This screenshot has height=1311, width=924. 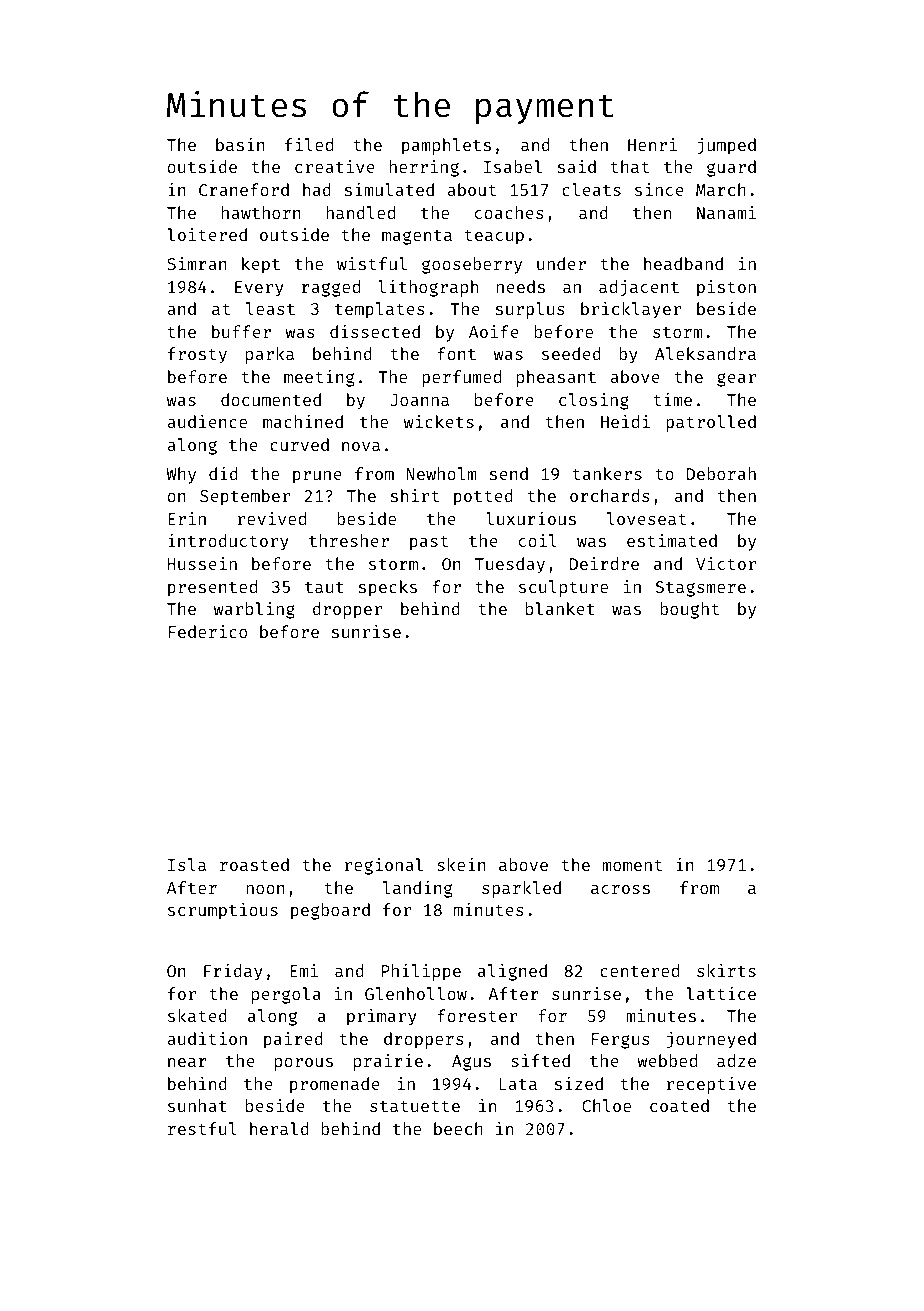 What do you see at coordinates (240, 144) in the screenshot?
I see `basin` at bounding box center [240, 144].
